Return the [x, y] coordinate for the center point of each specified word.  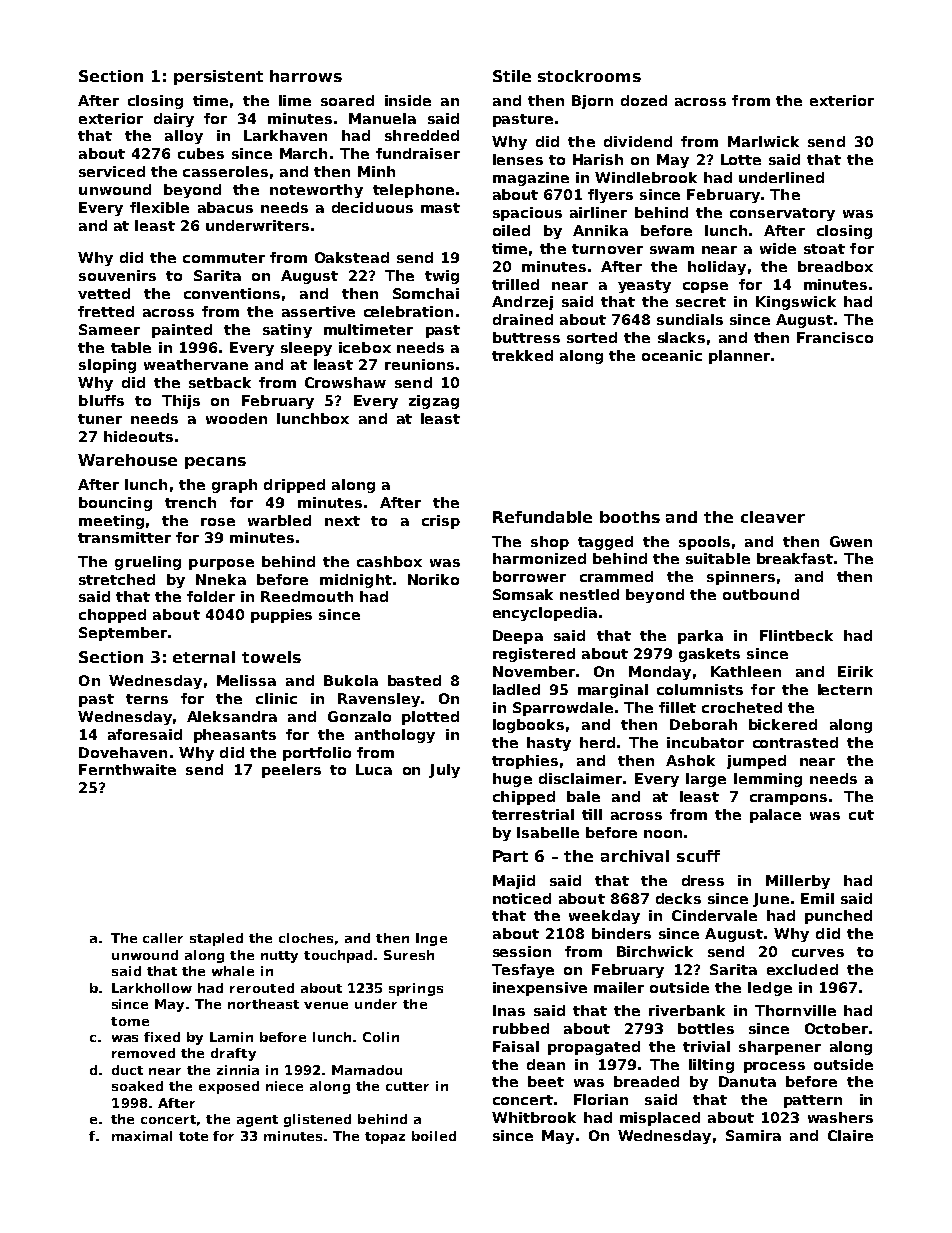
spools [704, 543]
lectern [845, 689]
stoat [824, 249]
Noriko [433, 579]
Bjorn [592, 102]
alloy [184, 137]
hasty [549, 744]
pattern [813, 1101]
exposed [229, 1087]
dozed [644, 100]
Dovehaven [123, 752]
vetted [104, 293]
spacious [527, 214]
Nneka [221, 579]
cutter [407, 1086]
